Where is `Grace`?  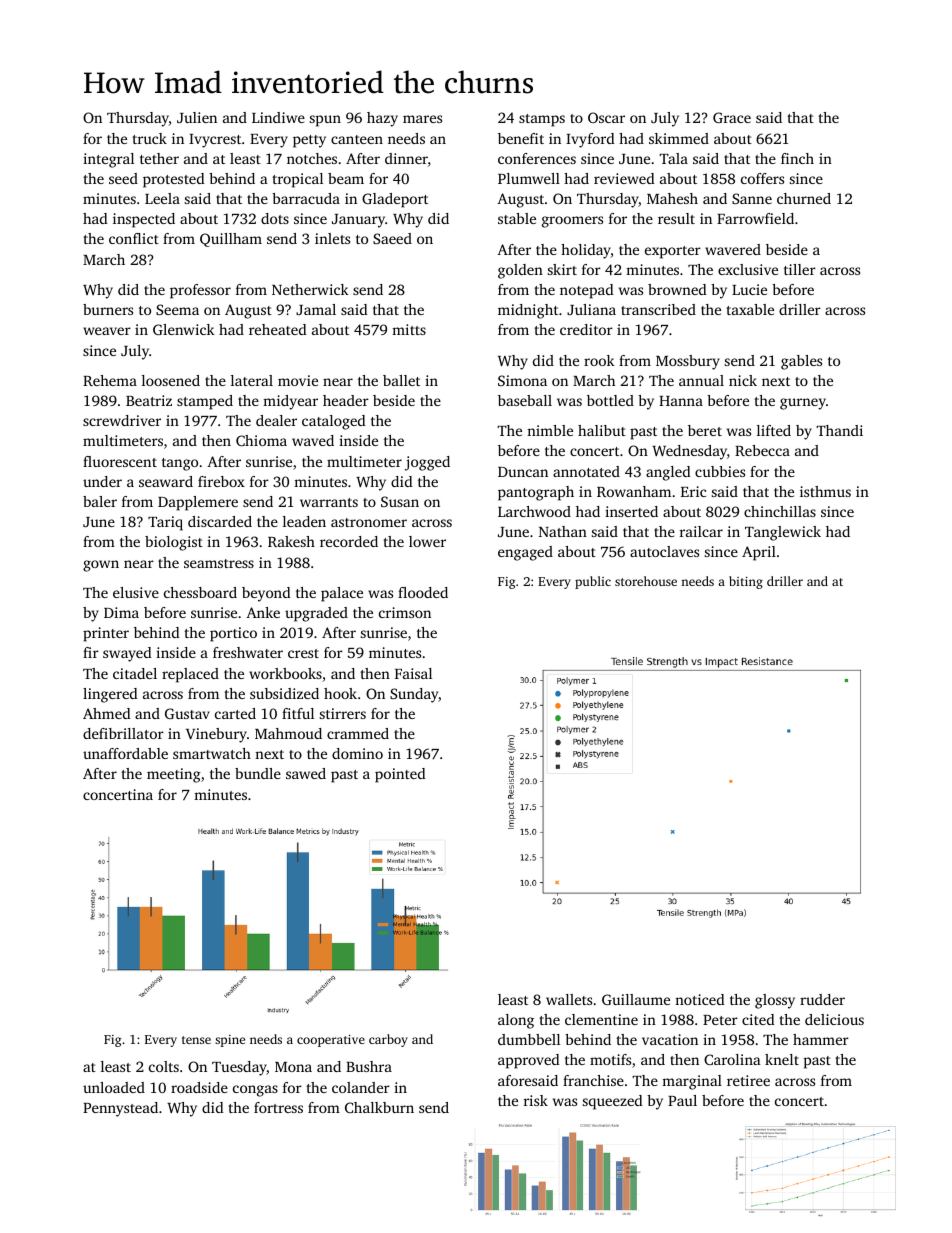 Grace is located at coordinates (732, 117).
